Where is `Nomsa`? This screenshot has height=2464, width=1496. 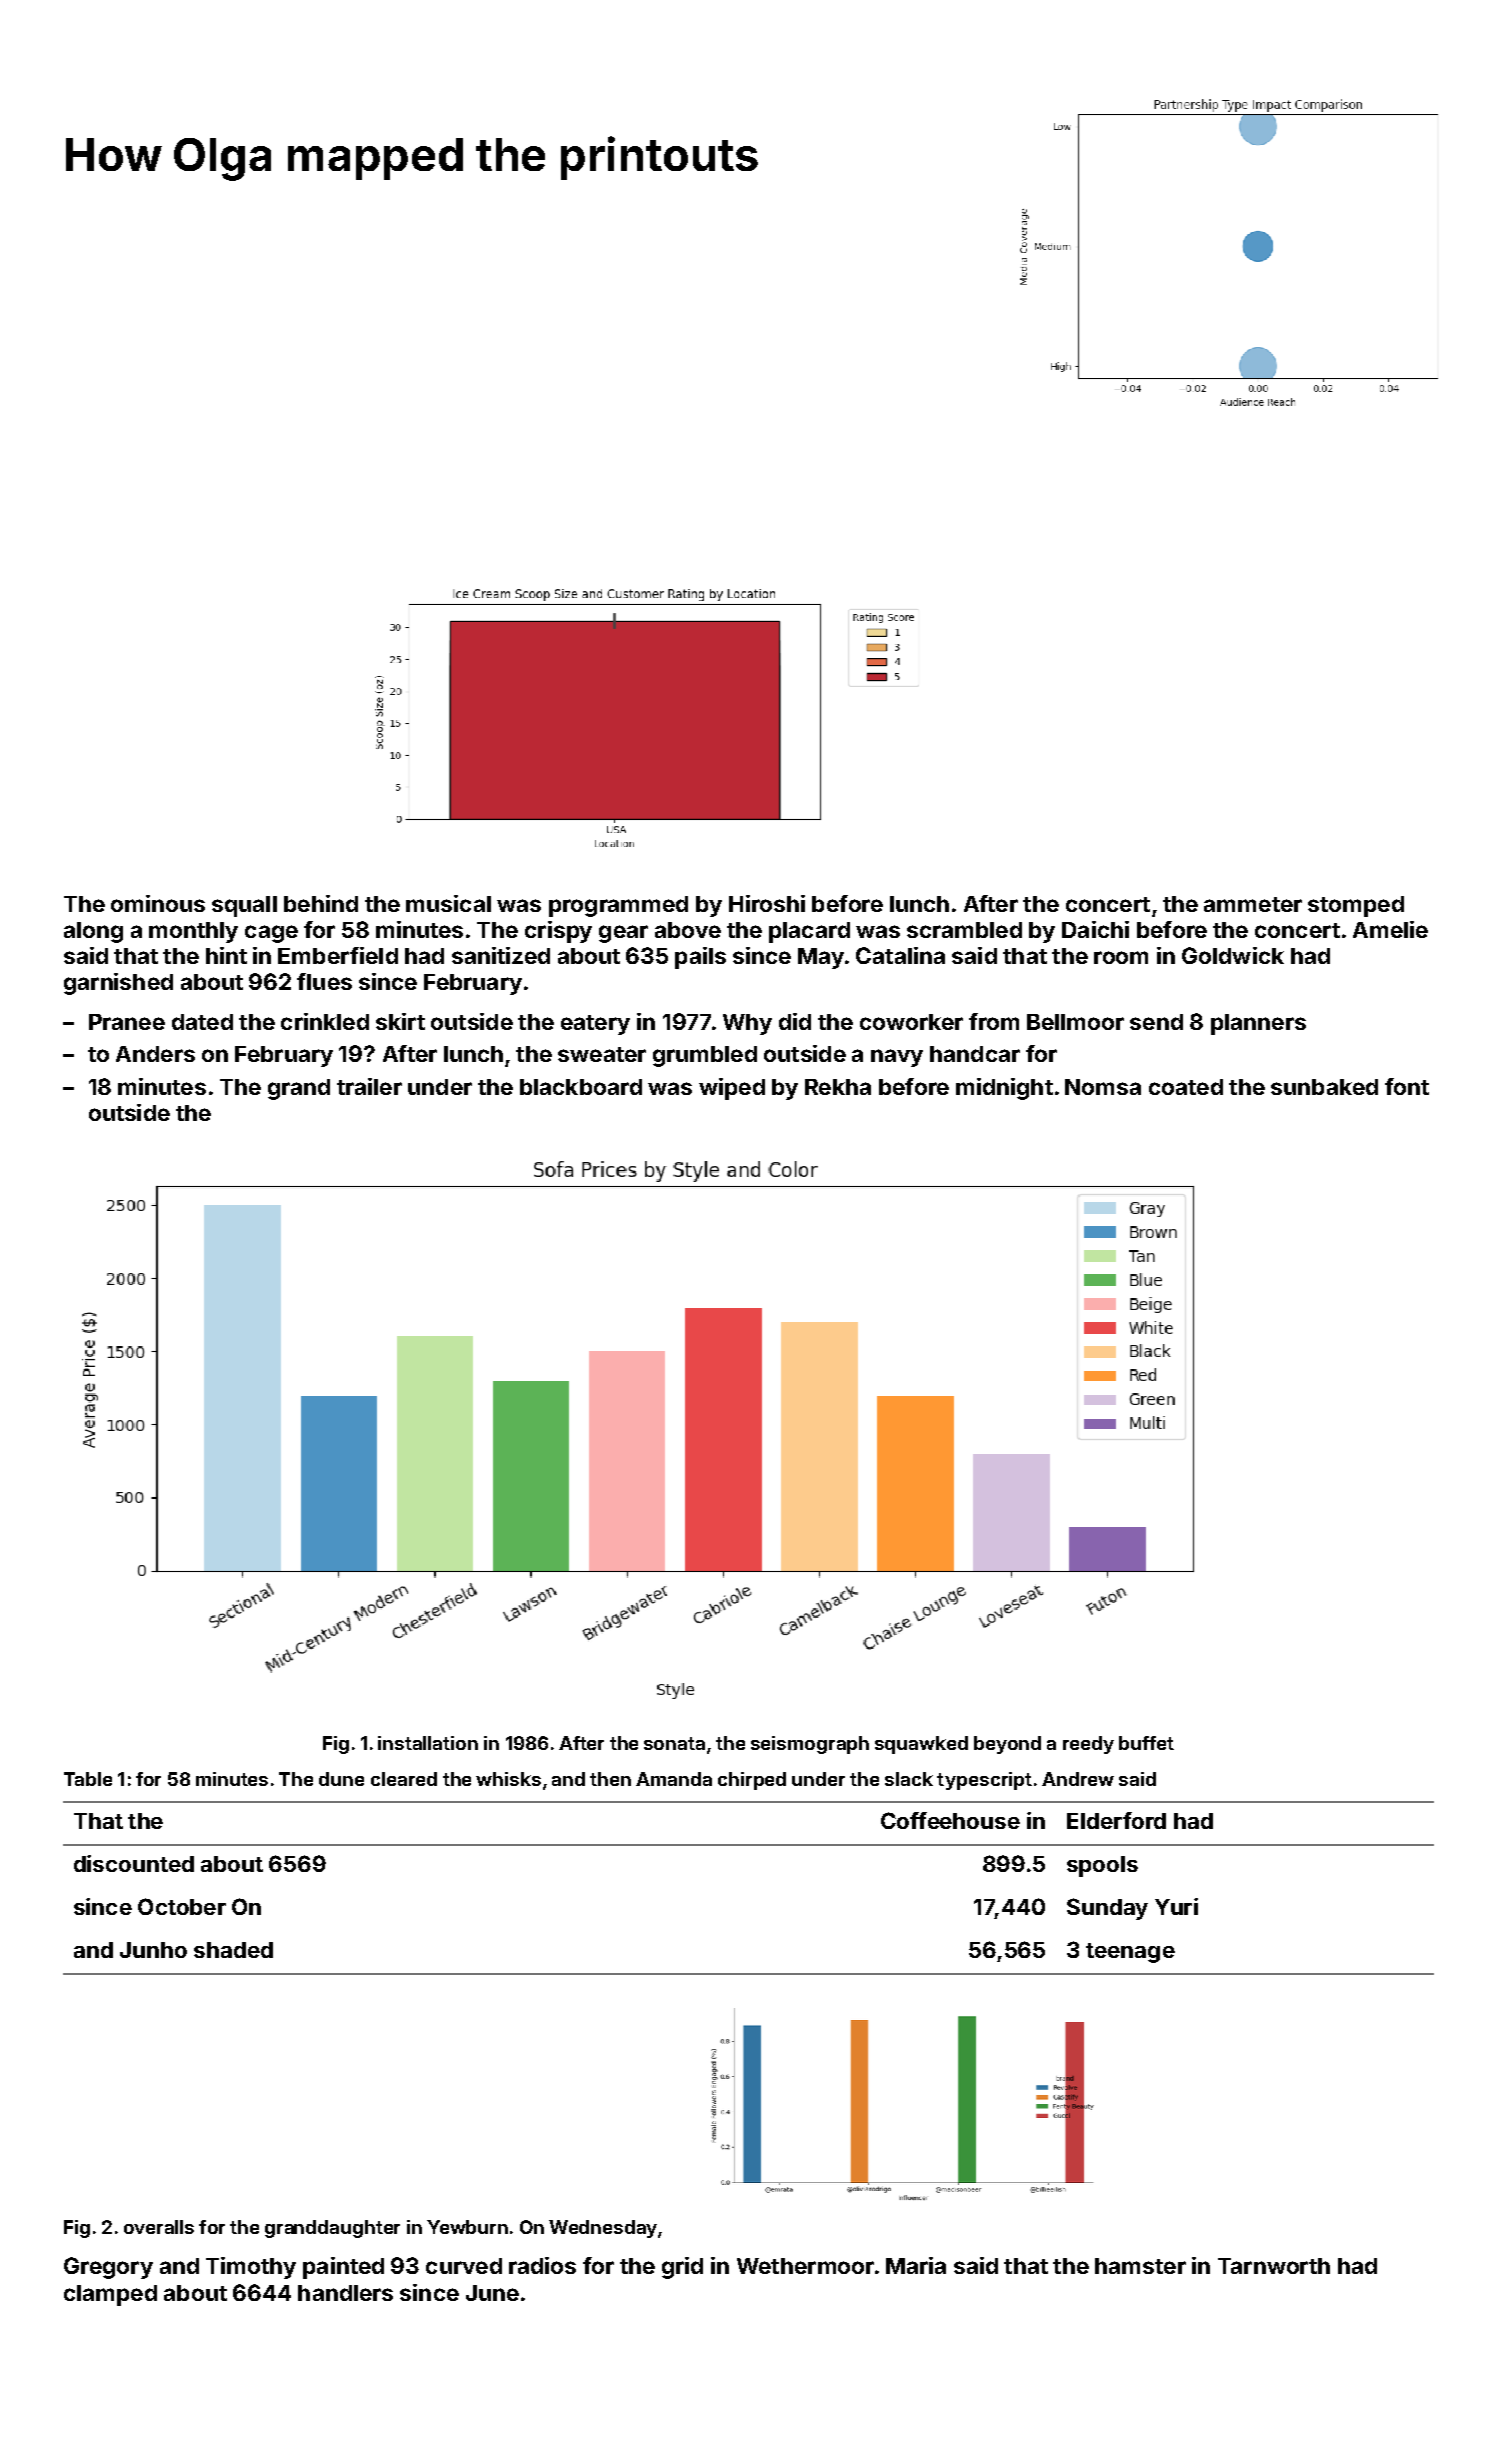 Nomsa is located at coordinates (1103, 1087).
